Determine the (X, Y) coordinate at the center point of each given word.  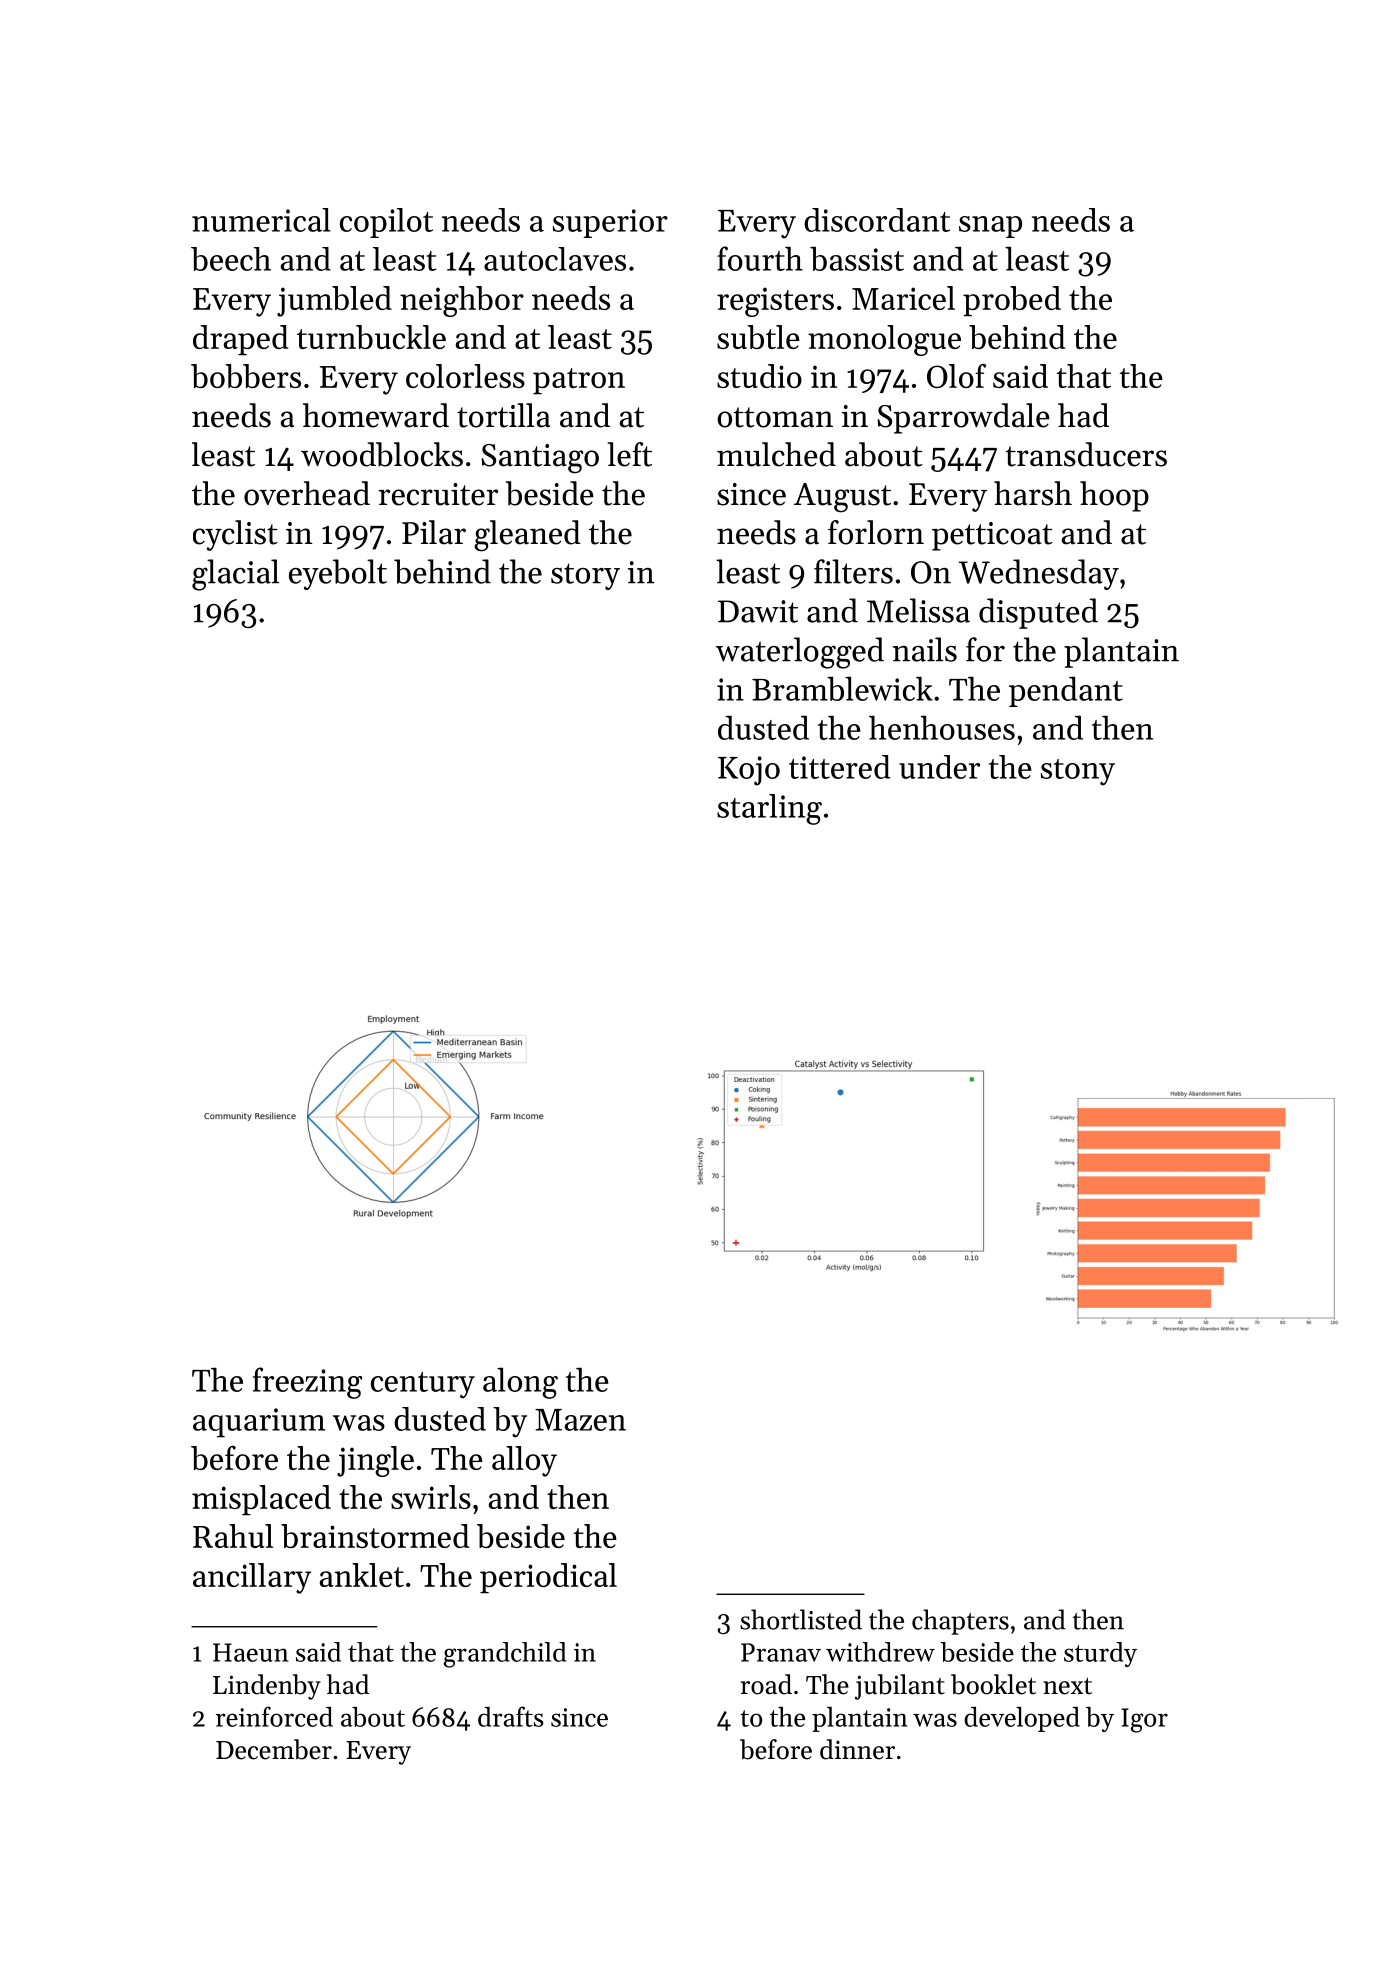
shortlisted (801, 1619)
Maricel (903, 298)
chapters (960, 1622)
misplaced (261, 1500)
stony (1078, 772)
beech (231, 259)
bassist (857, 259)
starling (769, 809)
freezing (307, 1383)
